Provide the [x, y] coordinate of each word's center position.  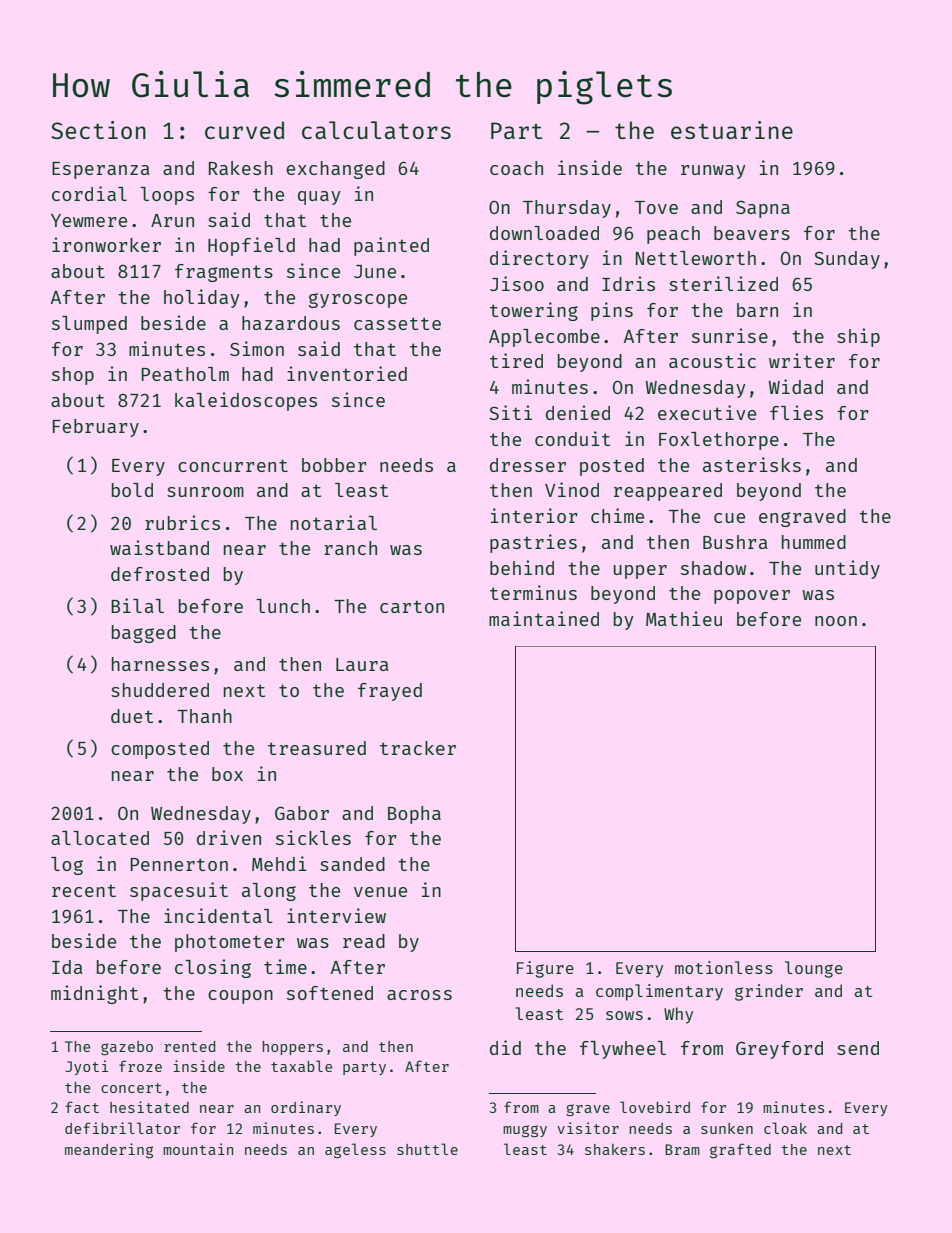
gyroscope [358, 300]
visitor [588, 1128]
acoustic [712, 360]
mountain [198, 1149]
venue [380, 892]
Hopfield [251, 246]
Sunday [847, 260]
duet [132, 716]
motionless [724, 967]
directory [539, 259]
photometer [230, 943]
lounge [814, 969]
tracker [418, 748]
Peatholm [185, 374]
